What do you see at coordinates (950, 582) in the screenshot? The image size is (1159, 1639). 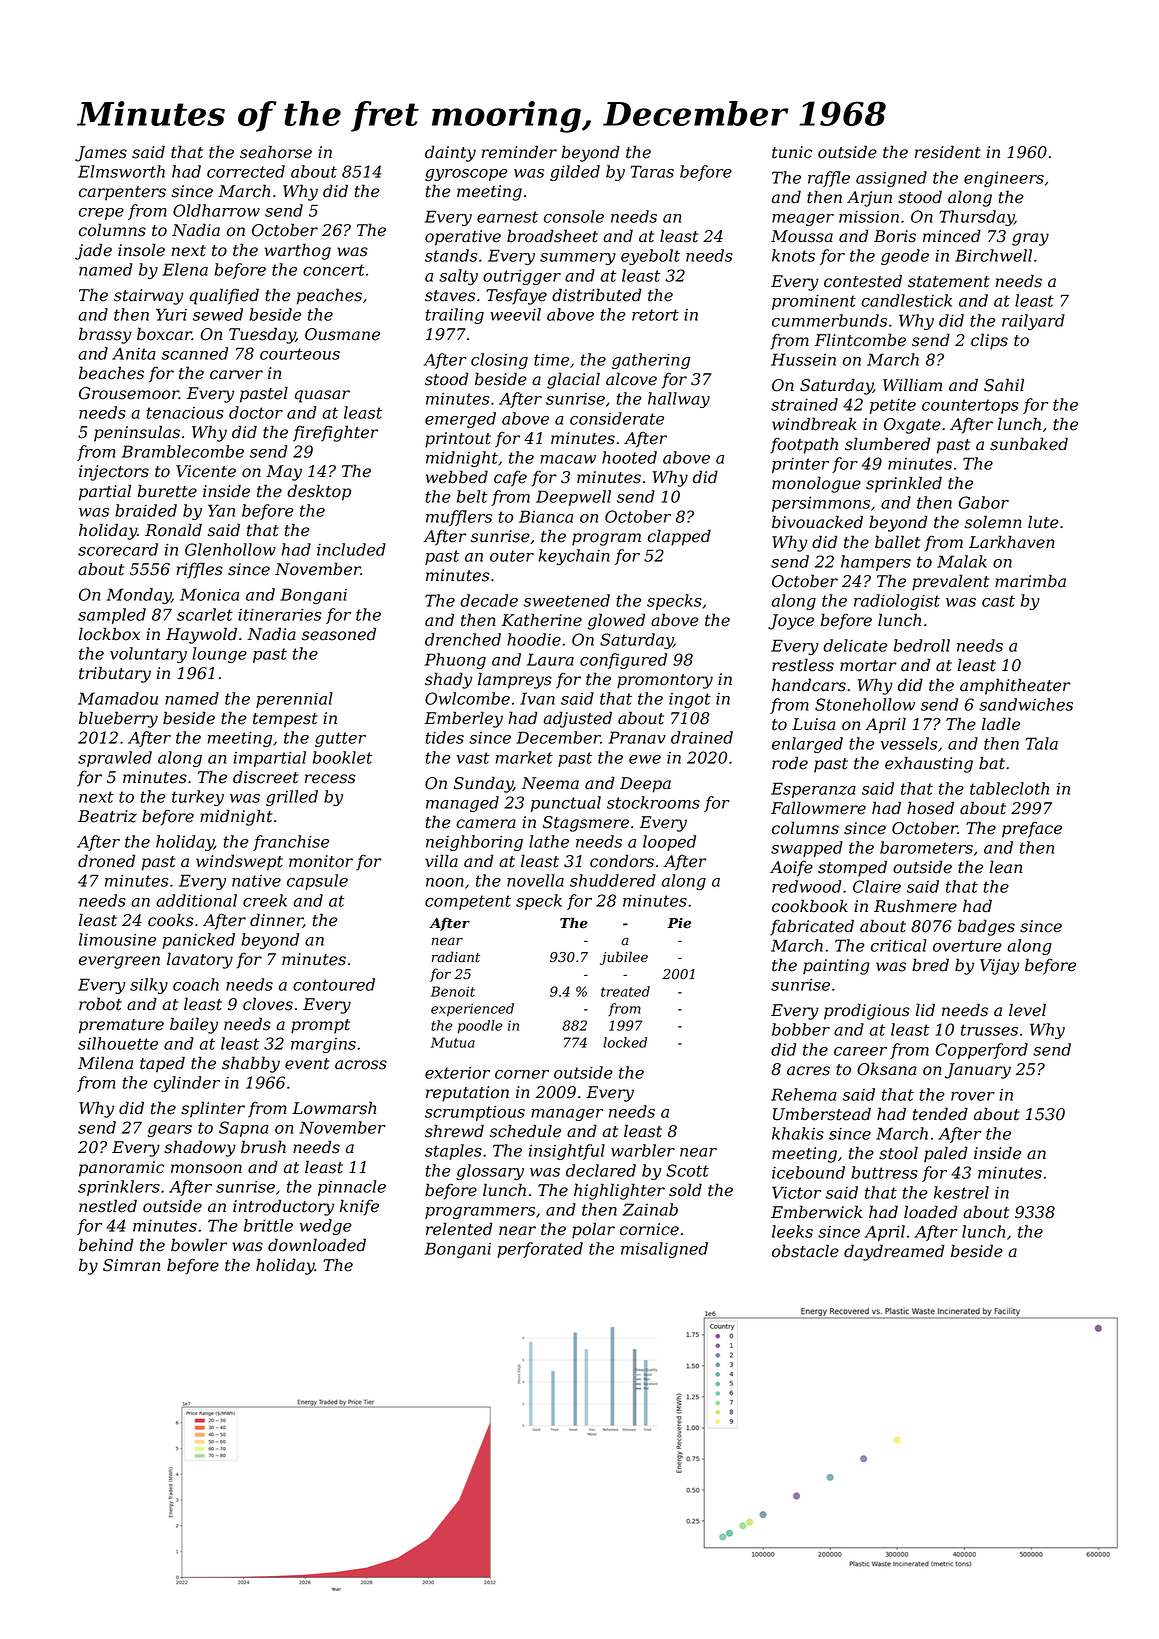 I see `prevalent` at bounding box center [950, 582].
